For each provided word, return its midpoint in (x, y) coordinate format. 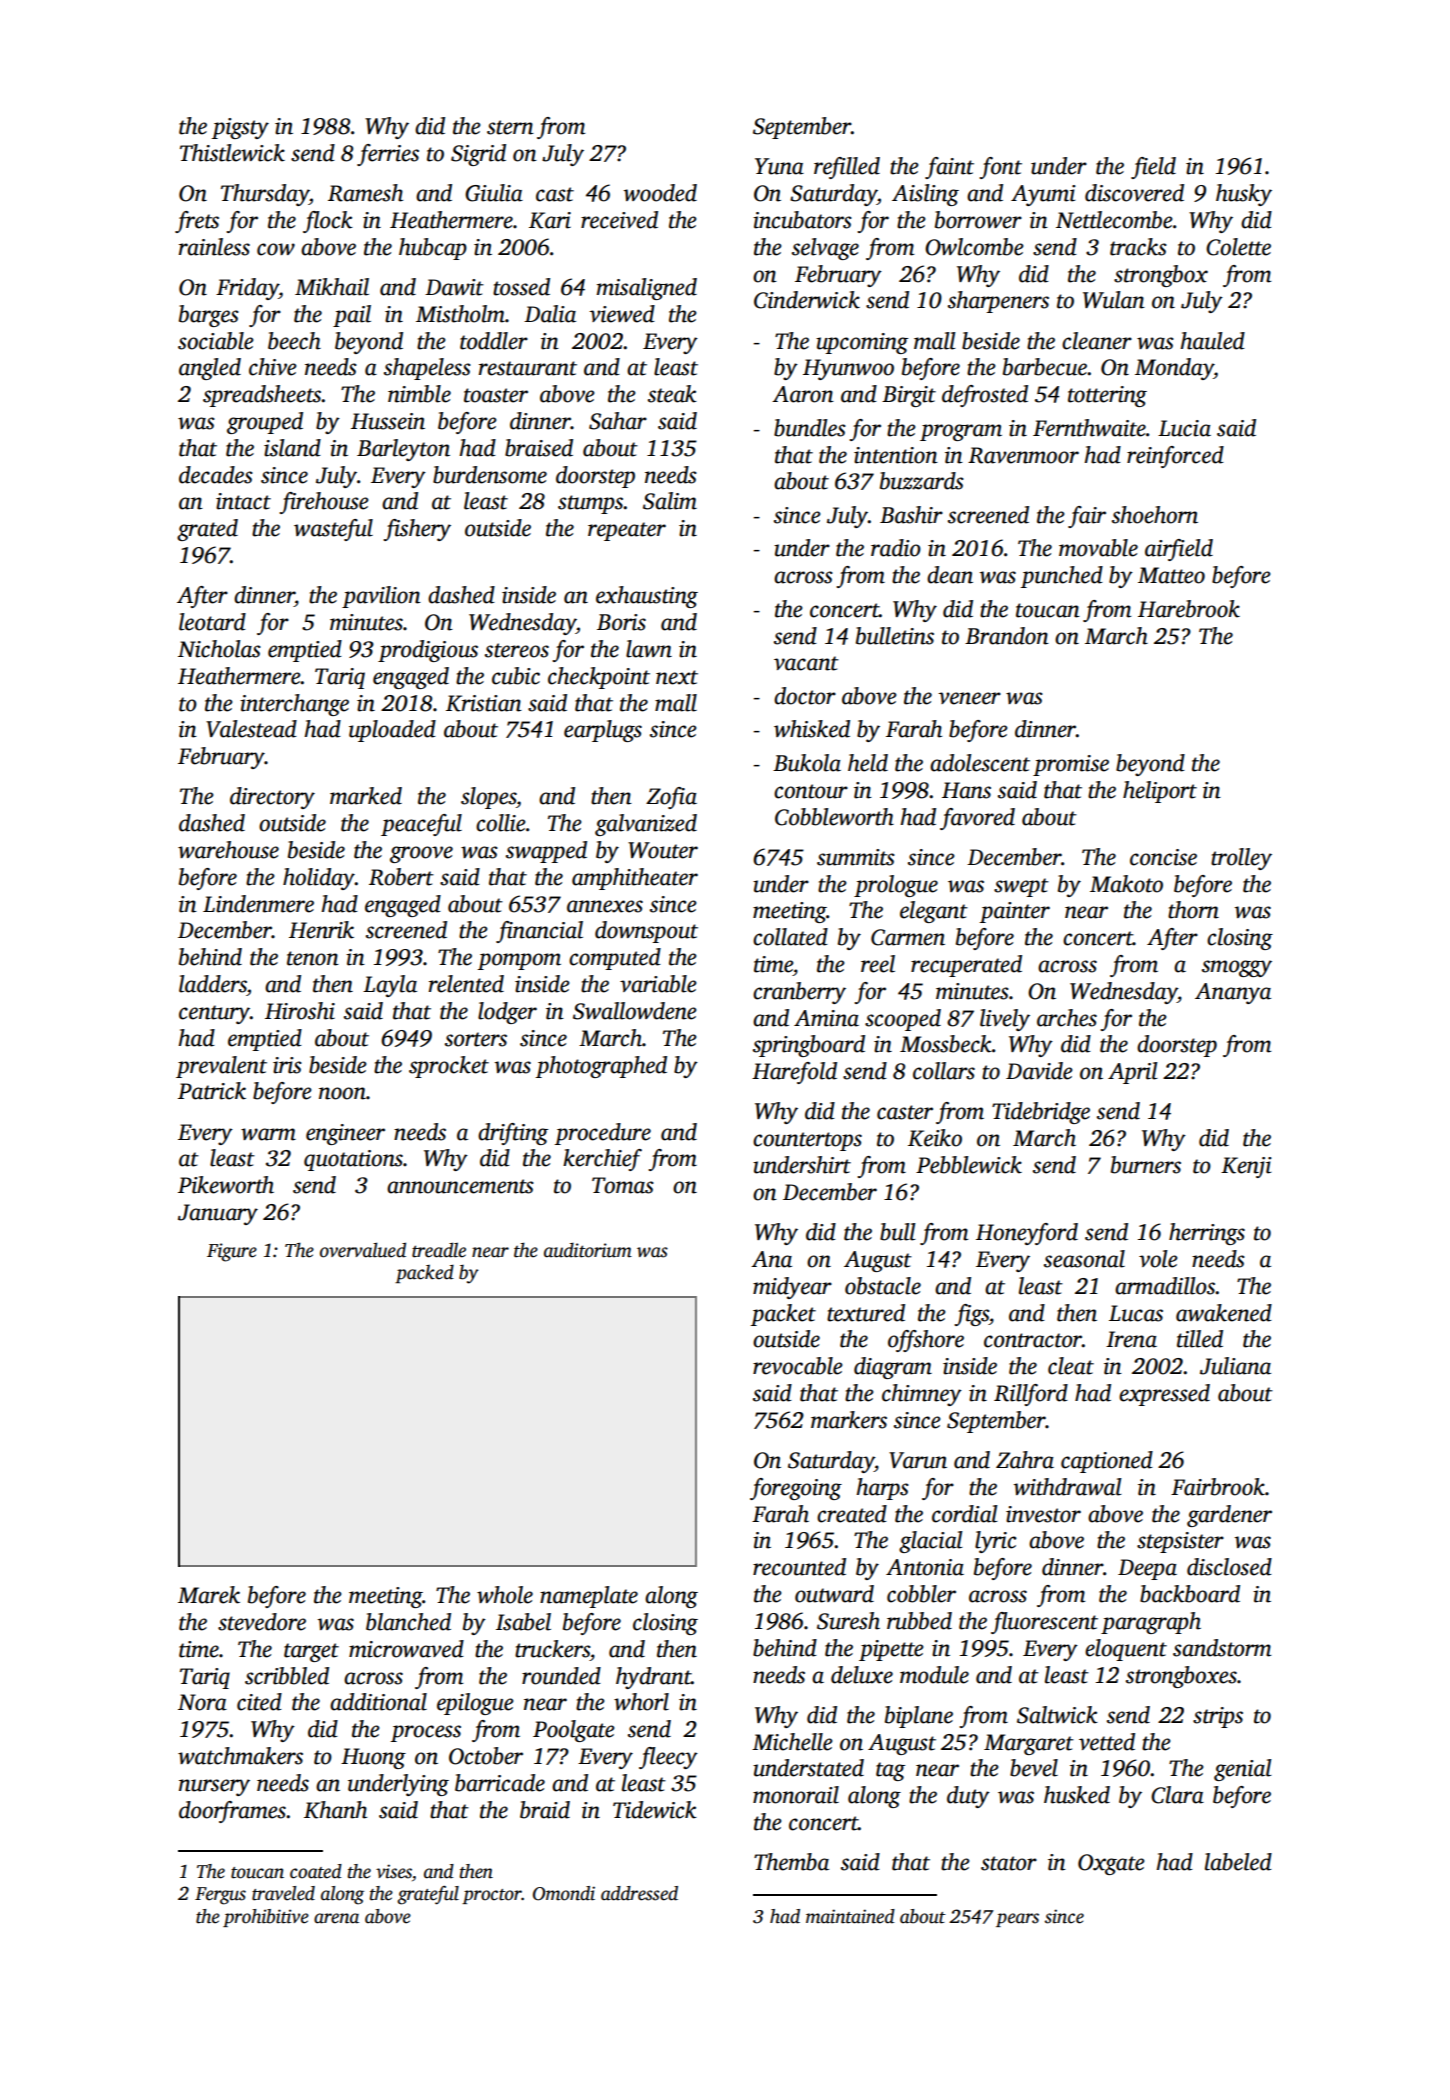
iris (287, 1065)
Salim (670, 501)
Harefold (794, 1073)
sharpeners (998, 302)
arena (336, 1918)
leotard (212, 622)
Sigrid (478, 155)
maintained (850, 1916)
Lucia (1184, 428)
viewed (622, 314)
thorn (1193, 910)
